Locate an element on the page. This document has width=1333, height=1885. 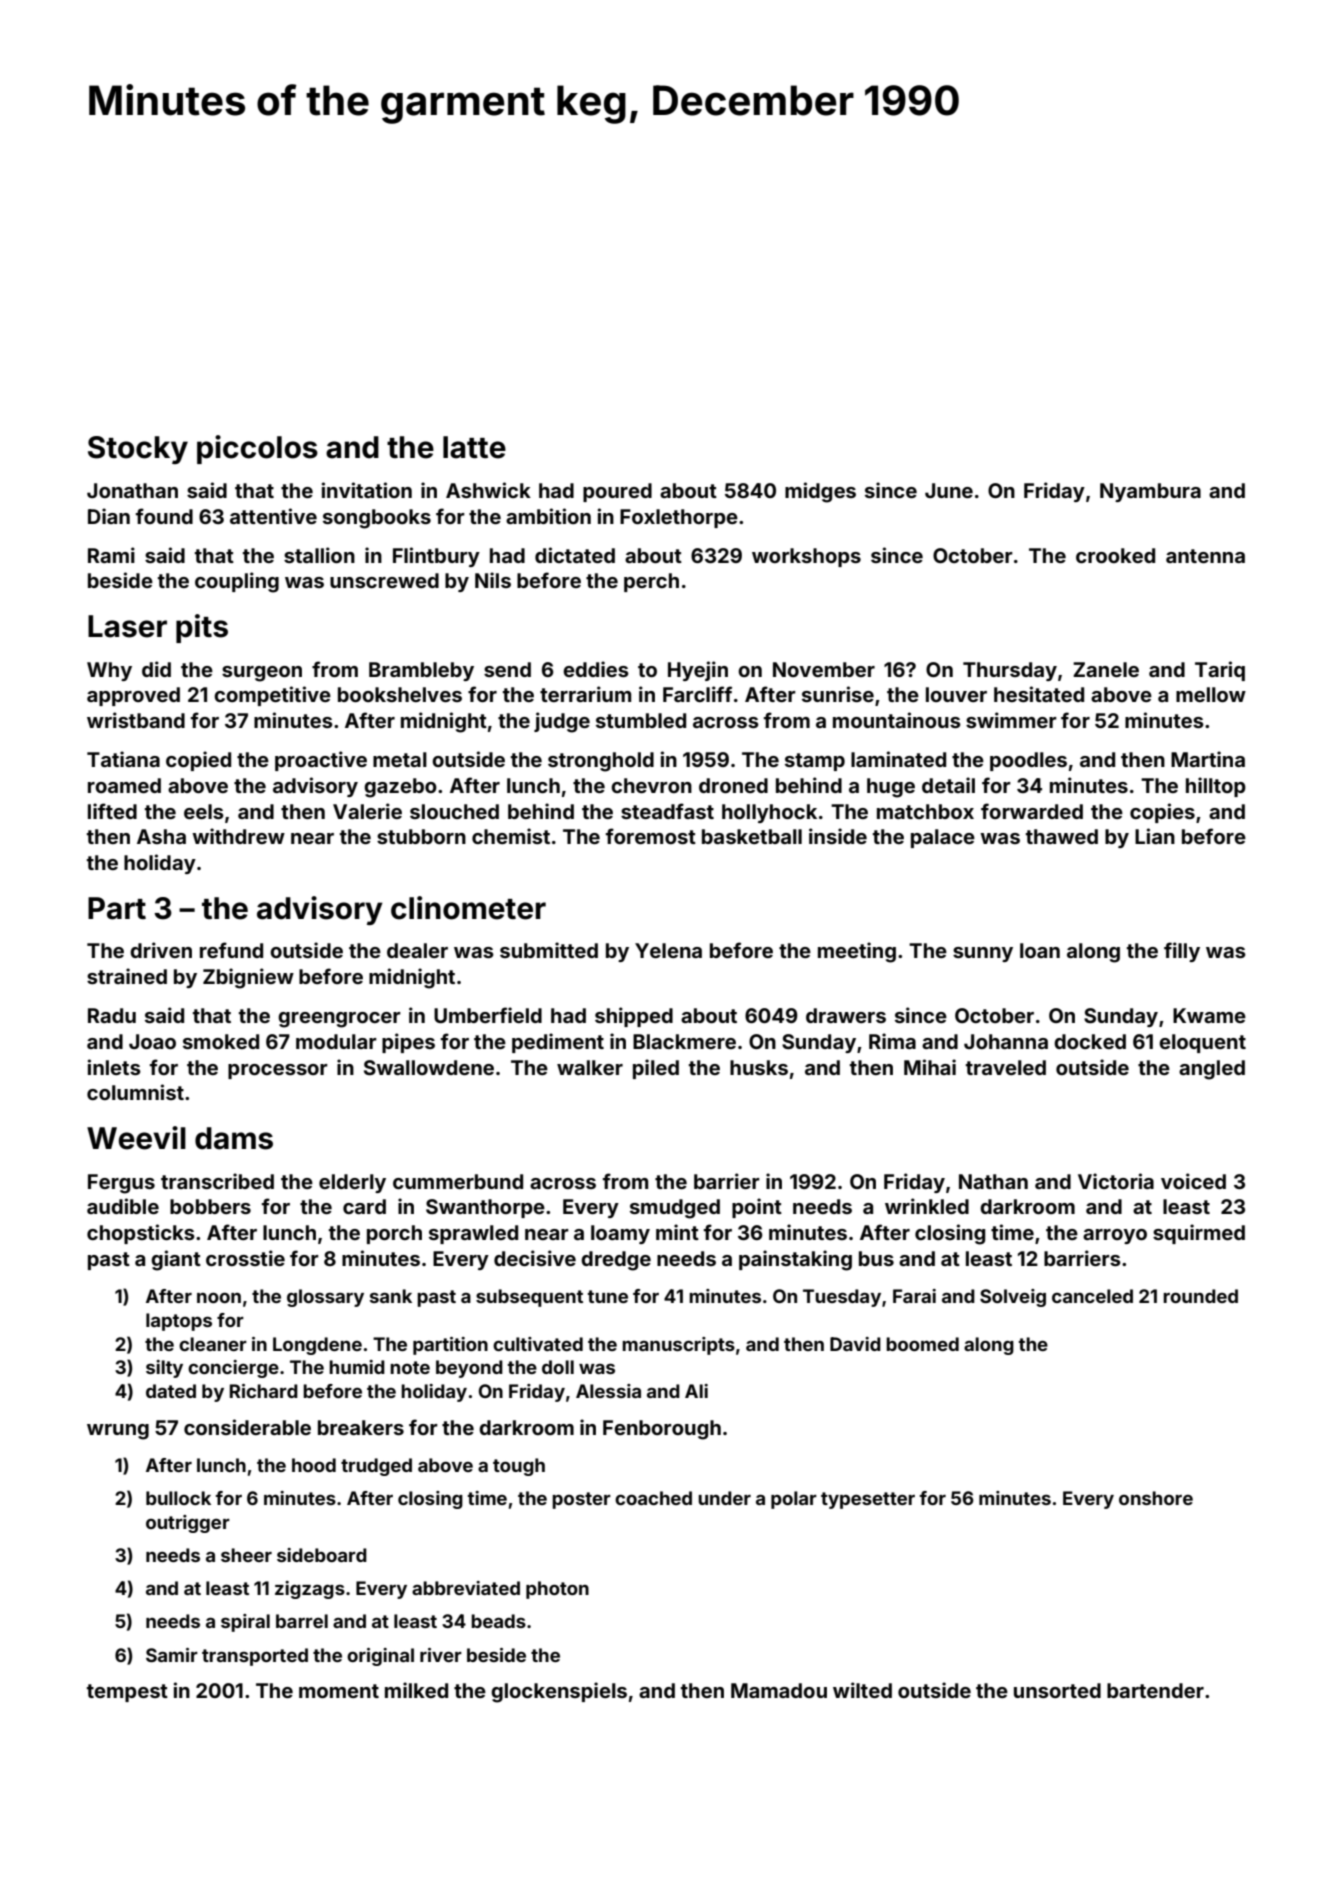
clinometer is located at coordinates (468, 908).
